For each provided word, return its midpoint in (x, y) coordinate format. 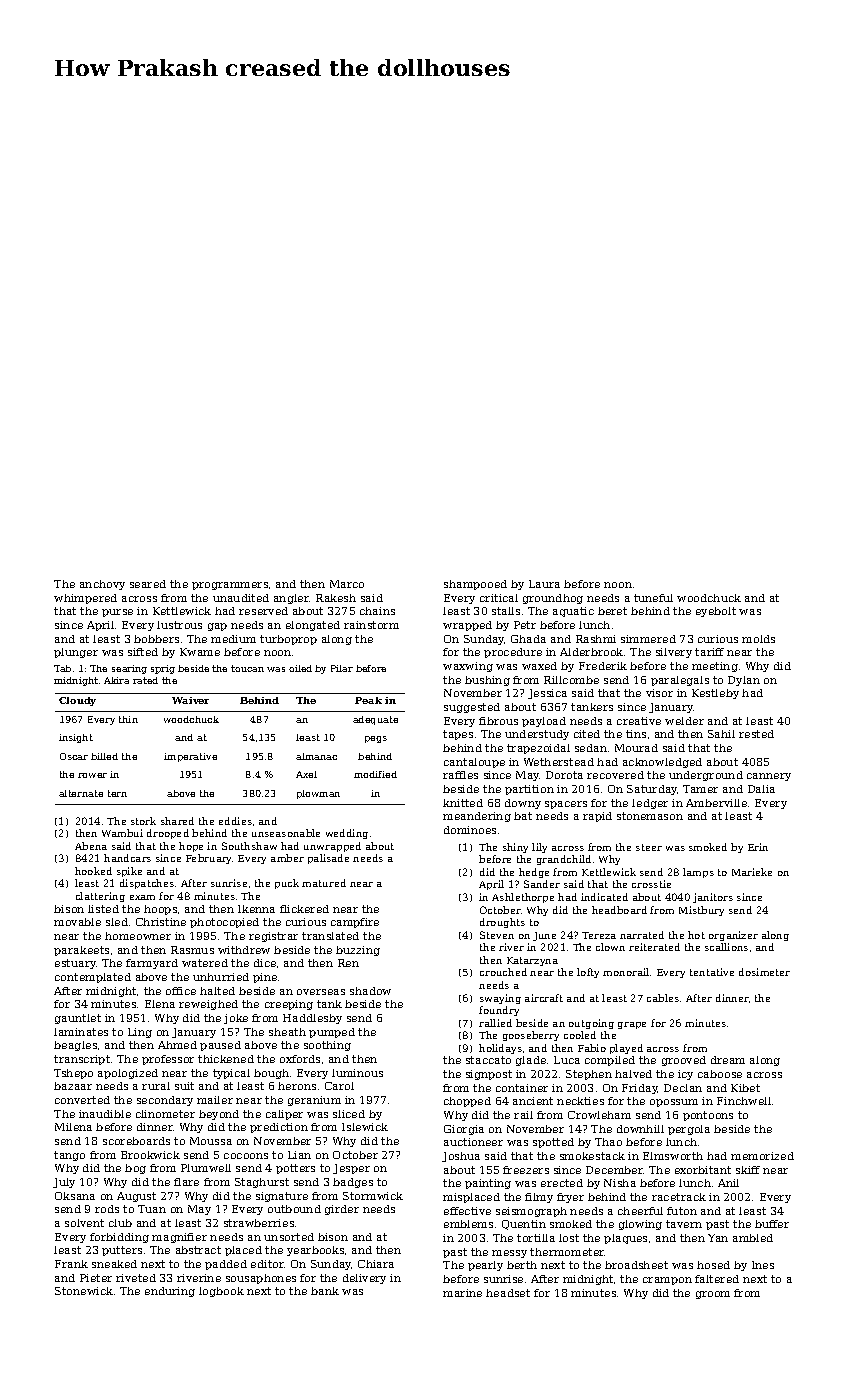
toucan (247, 668)
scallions (726, 947)
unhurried (221, 977)
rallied (495, 1023)
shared (177, 821)
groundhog (553, 599)
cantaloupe (474, 763)
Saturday (652, 790)
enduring (170, 1292)
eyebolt (716, 612)
